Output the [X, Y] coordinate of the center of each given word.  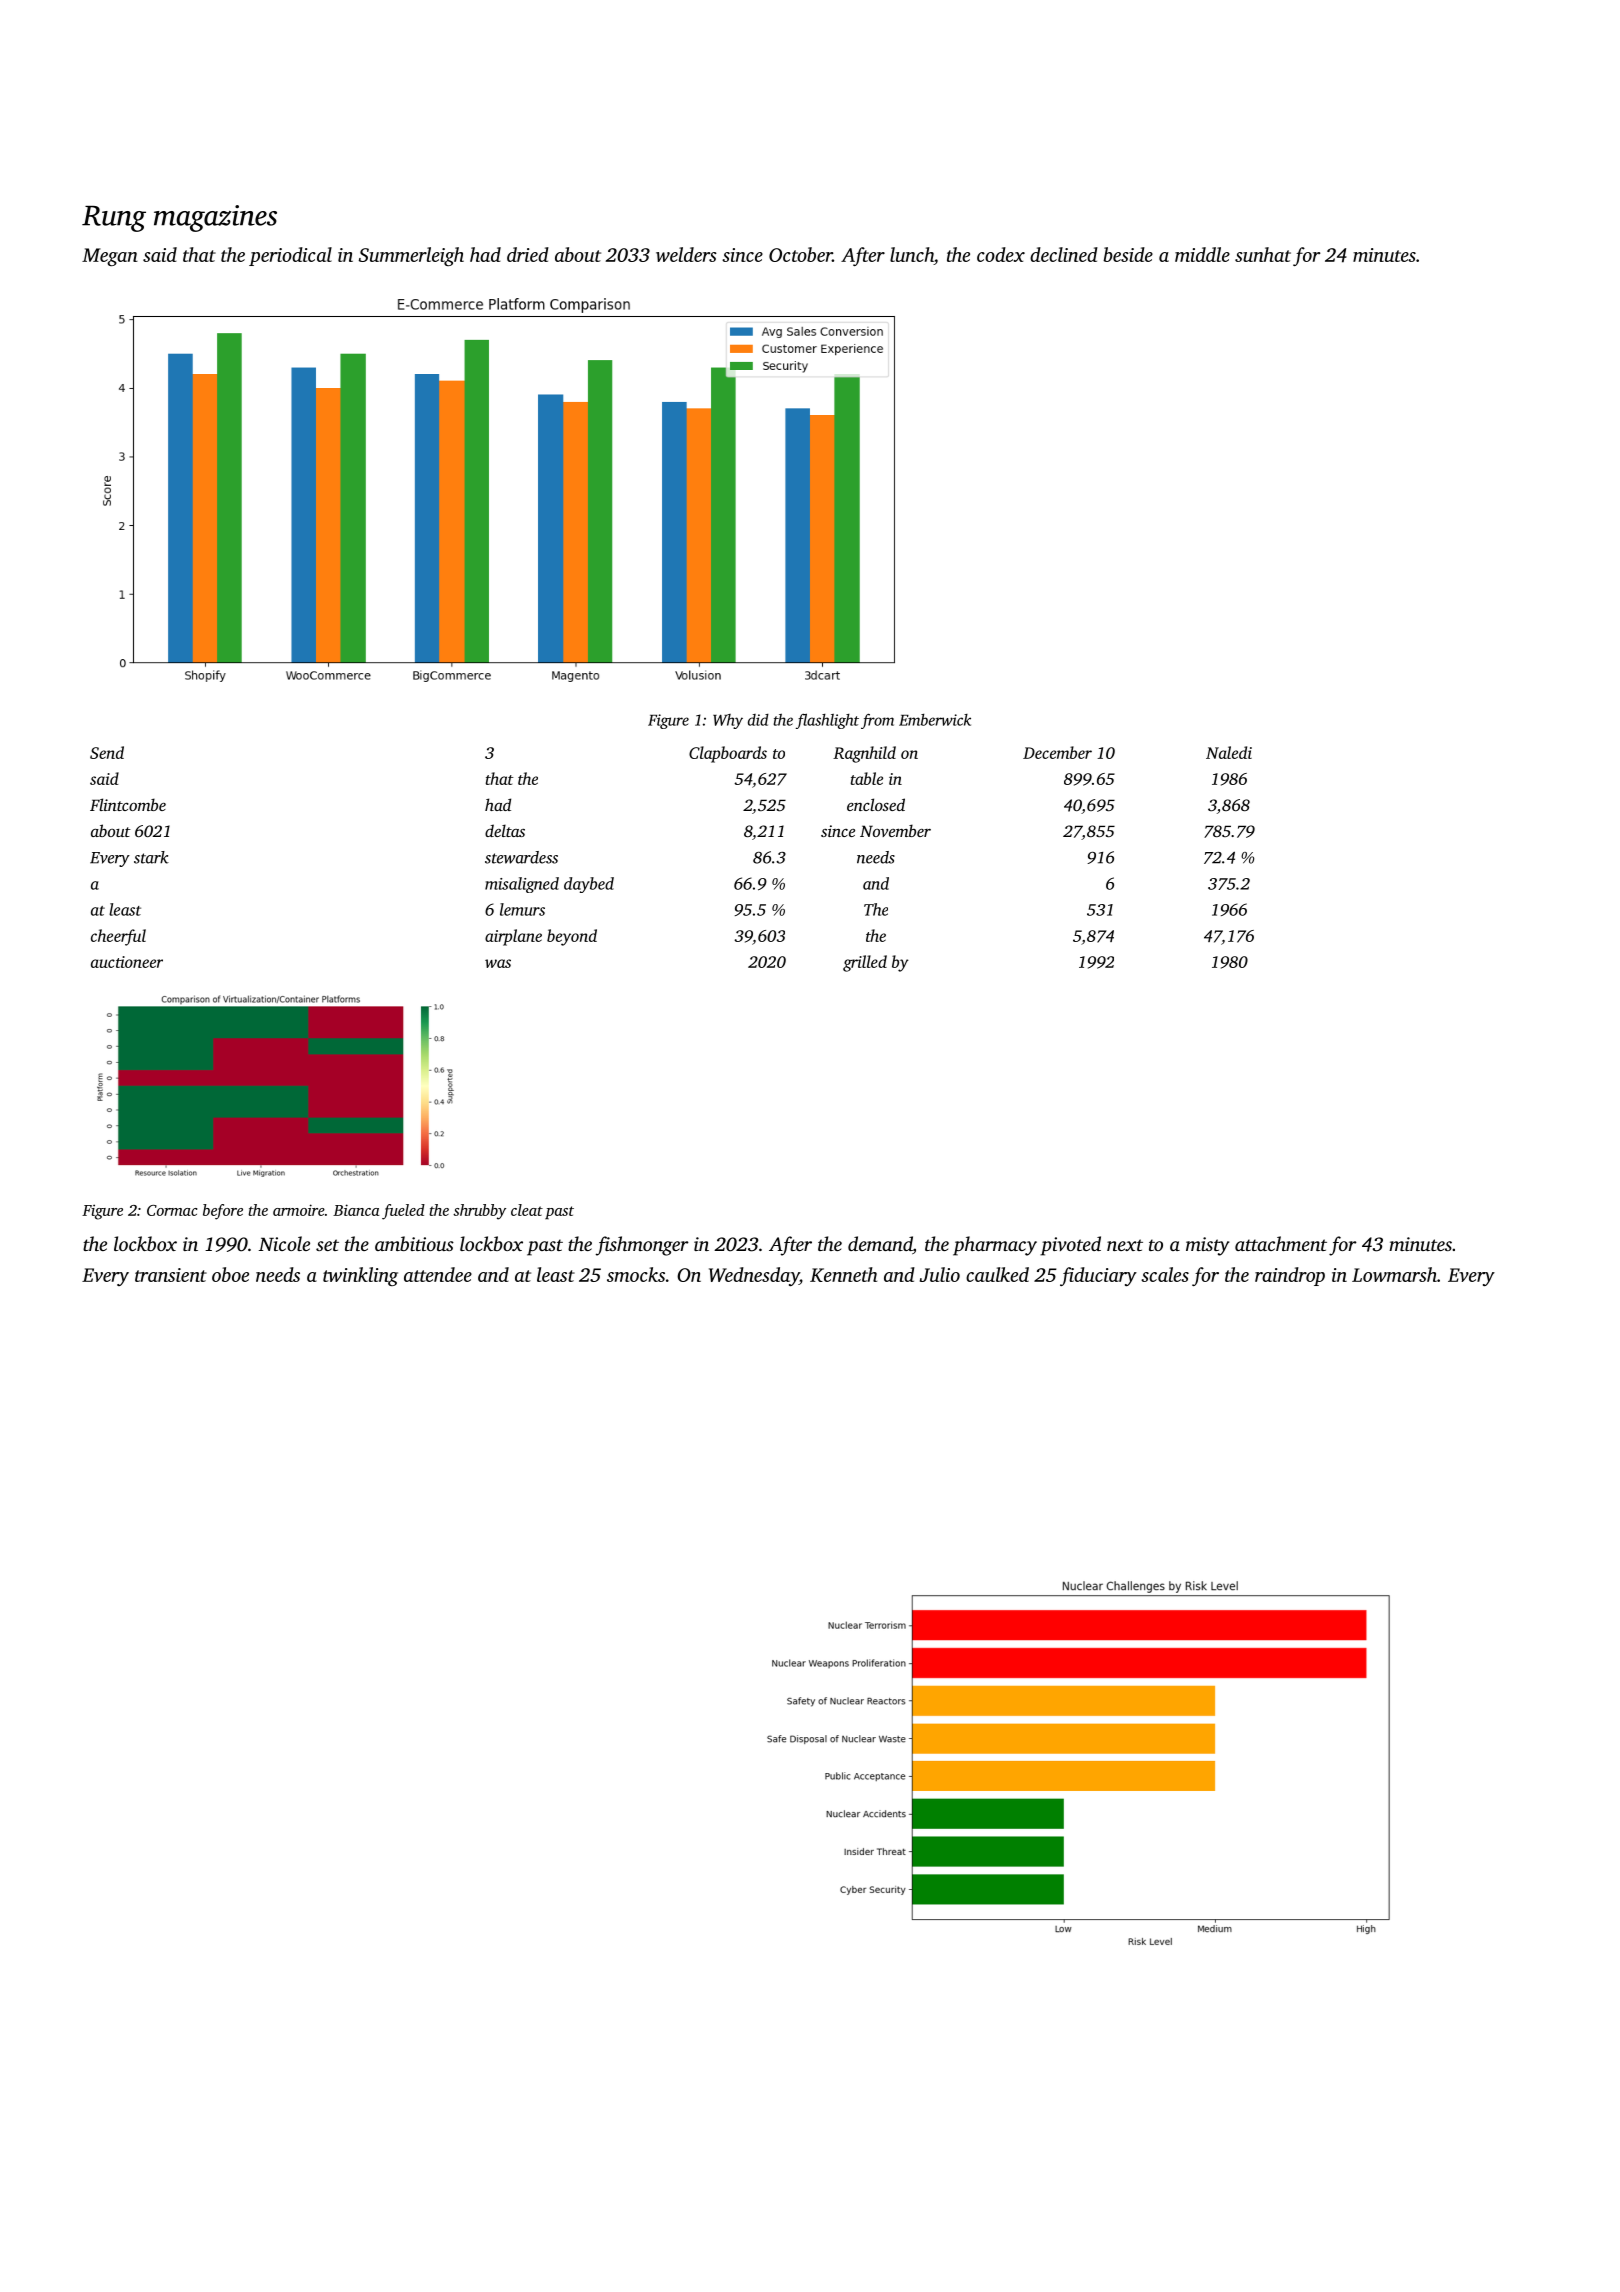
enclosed [876, 804]
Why [728, 721]
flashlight [827, 721]
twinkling [360, 1276]
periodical [290, 256]
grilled [865, 963]
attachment [1281, 1243]
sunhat [1263, 254]
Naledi [1229, 752]
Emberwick [935, 720]
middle [1202, 254]
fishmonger [642, 1246]
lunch [912, 254]
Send [107, 752]
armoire [299, 1210]
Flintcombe [128, 804]
